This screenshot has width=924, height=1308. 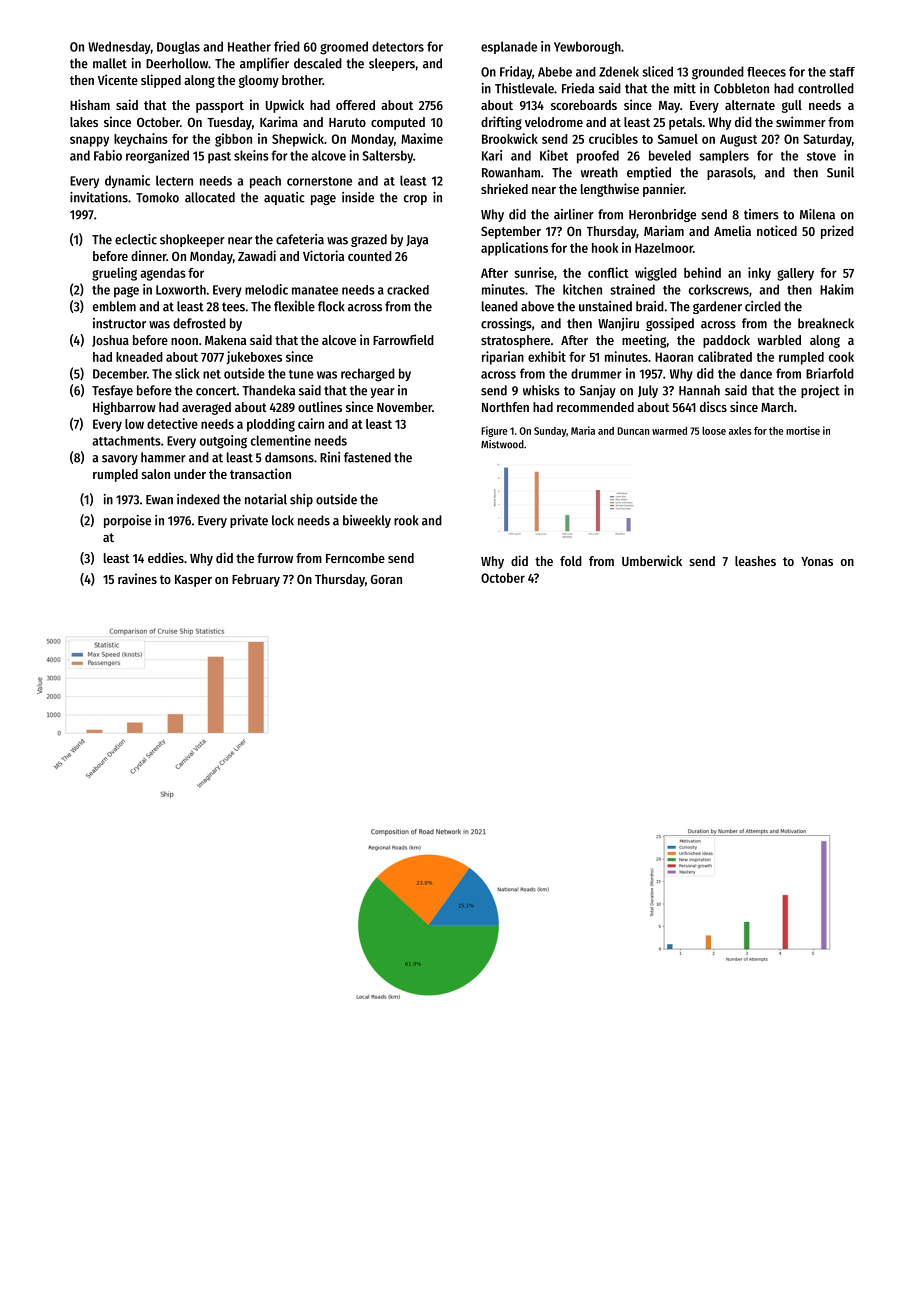 I want to click on Tesfaye, so click(x=112, y=391).
